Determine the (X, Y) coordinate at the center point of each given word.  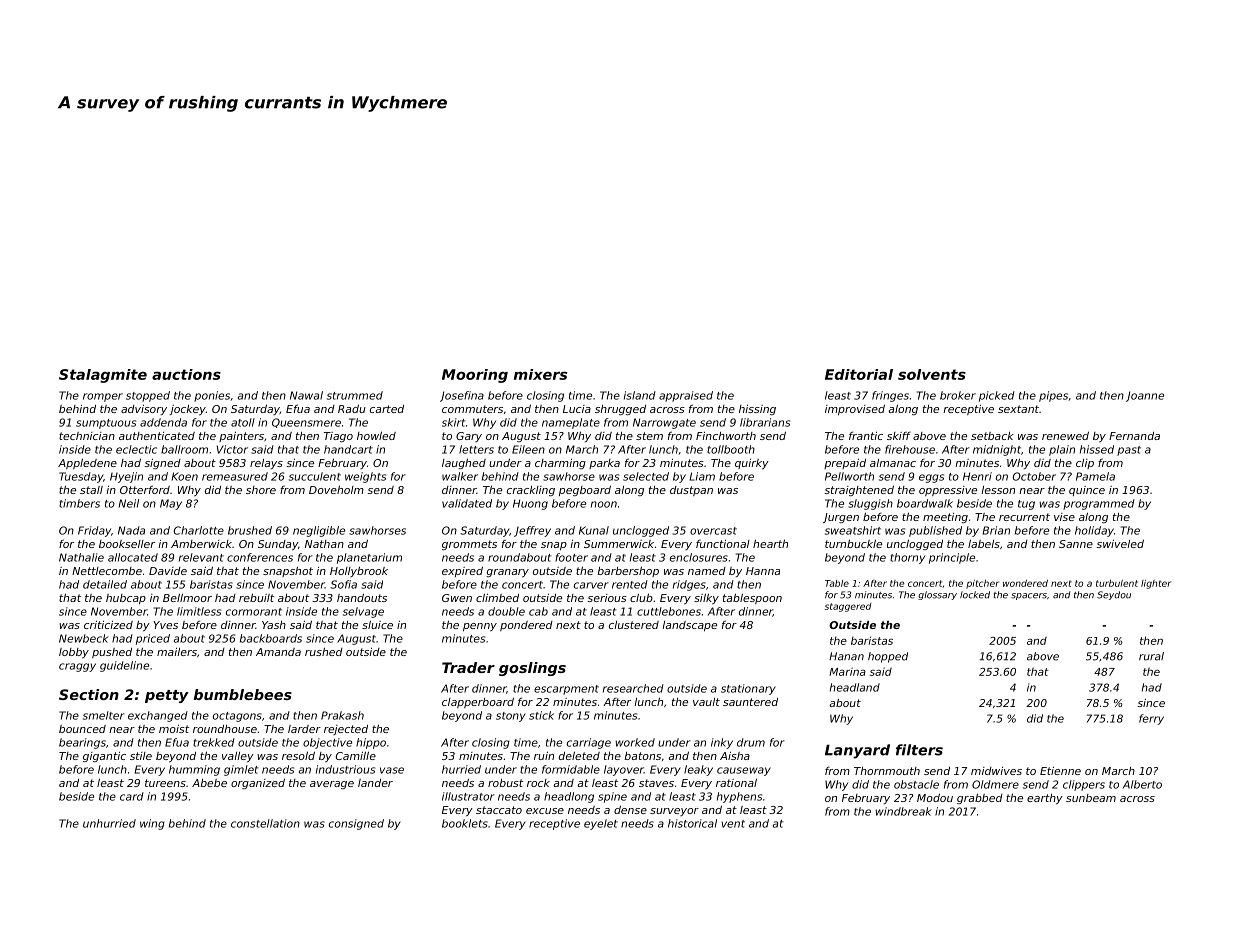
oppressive (948, 491)
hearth (770, 543)
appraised (686, 396)
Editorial (859, 374)
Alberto (1142, 784)
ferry (1151, 719)
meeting (945, 518)
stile (141, 756)
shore (261, 490)
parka (604, 464)
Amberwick (201, 544)
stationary (748, 689)
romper (103, 397)
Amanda (278, 652)
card (132, 796)
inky (722, 743)
